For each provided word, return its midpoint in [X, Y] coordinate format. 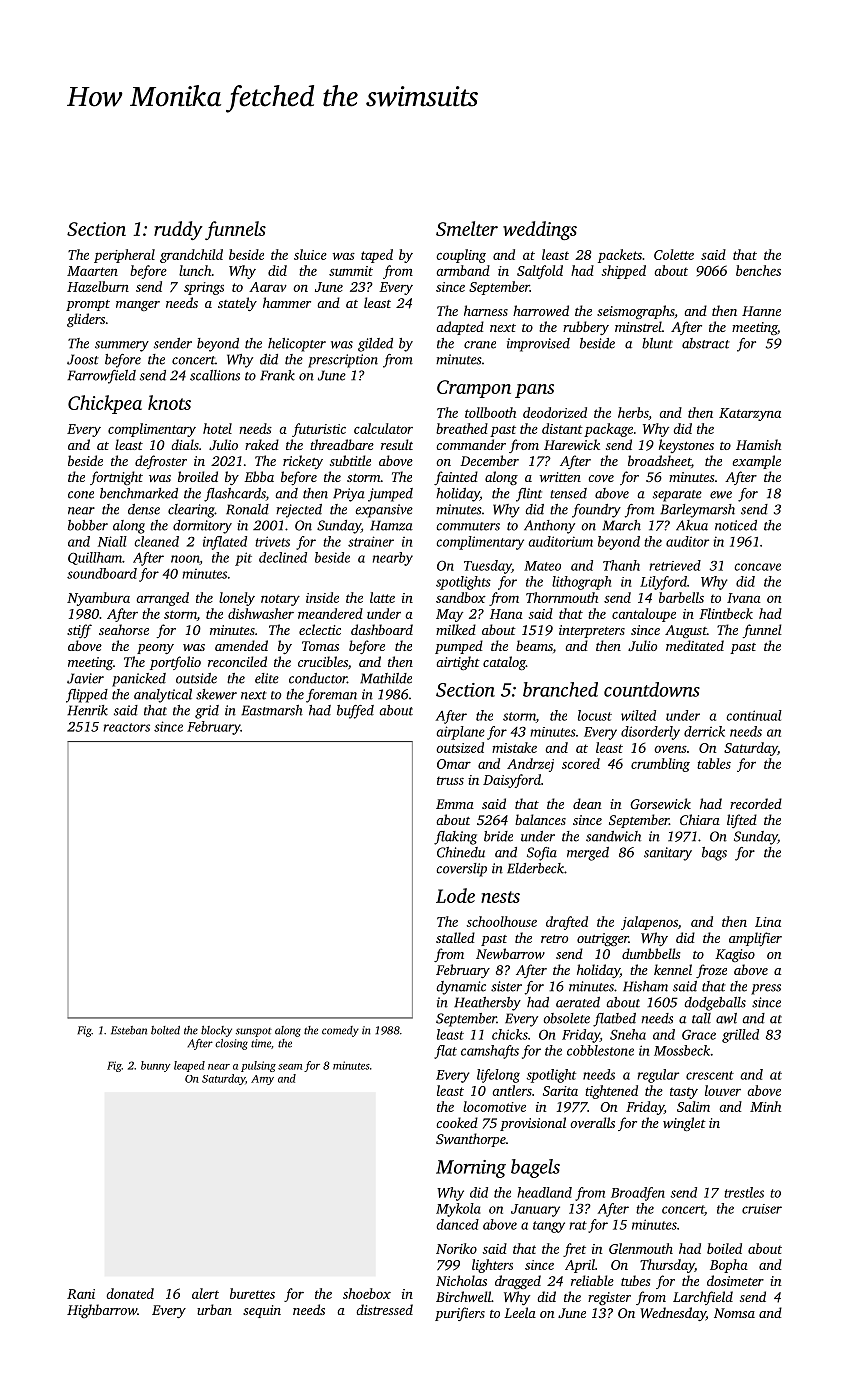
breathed [462, 428]
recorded [756, 803]
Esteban [129, 1030]
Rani [81, 1294]
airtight [458, 663]
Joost [83, 359]
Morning [471, 1169]
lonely [237, 599]
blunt [657, 343]
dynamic [461, 988]
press [766, 989]
